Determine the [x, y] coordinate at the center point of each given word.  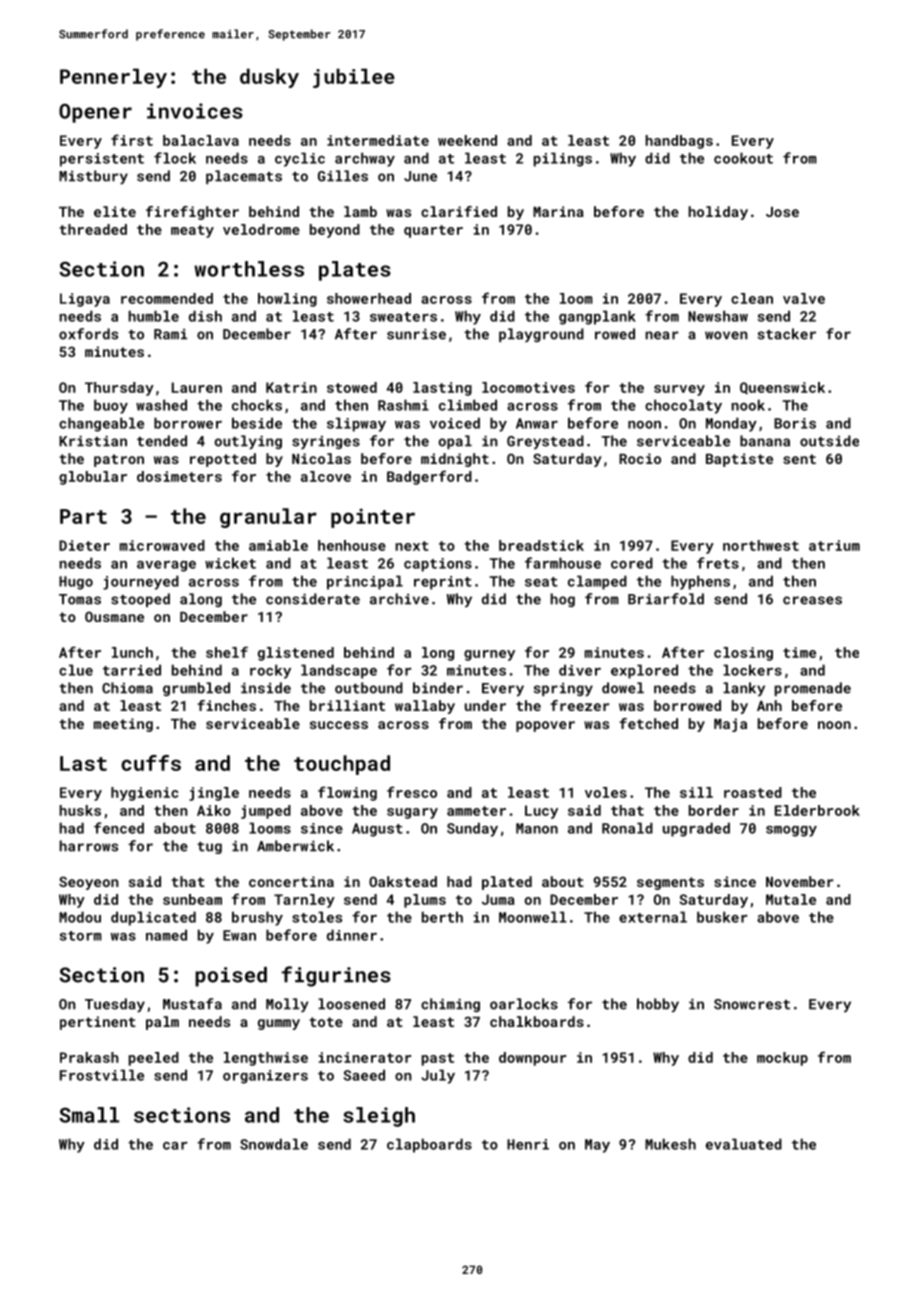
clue [76, 670]
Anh [769, 705]
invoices [195, 111]
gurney [489, 655]
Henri [528, 1144]
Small [89, 1115]
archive [399, 599]
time [799, 652]
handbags [679, 142]
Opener [95, 113]
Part [83, 516]
